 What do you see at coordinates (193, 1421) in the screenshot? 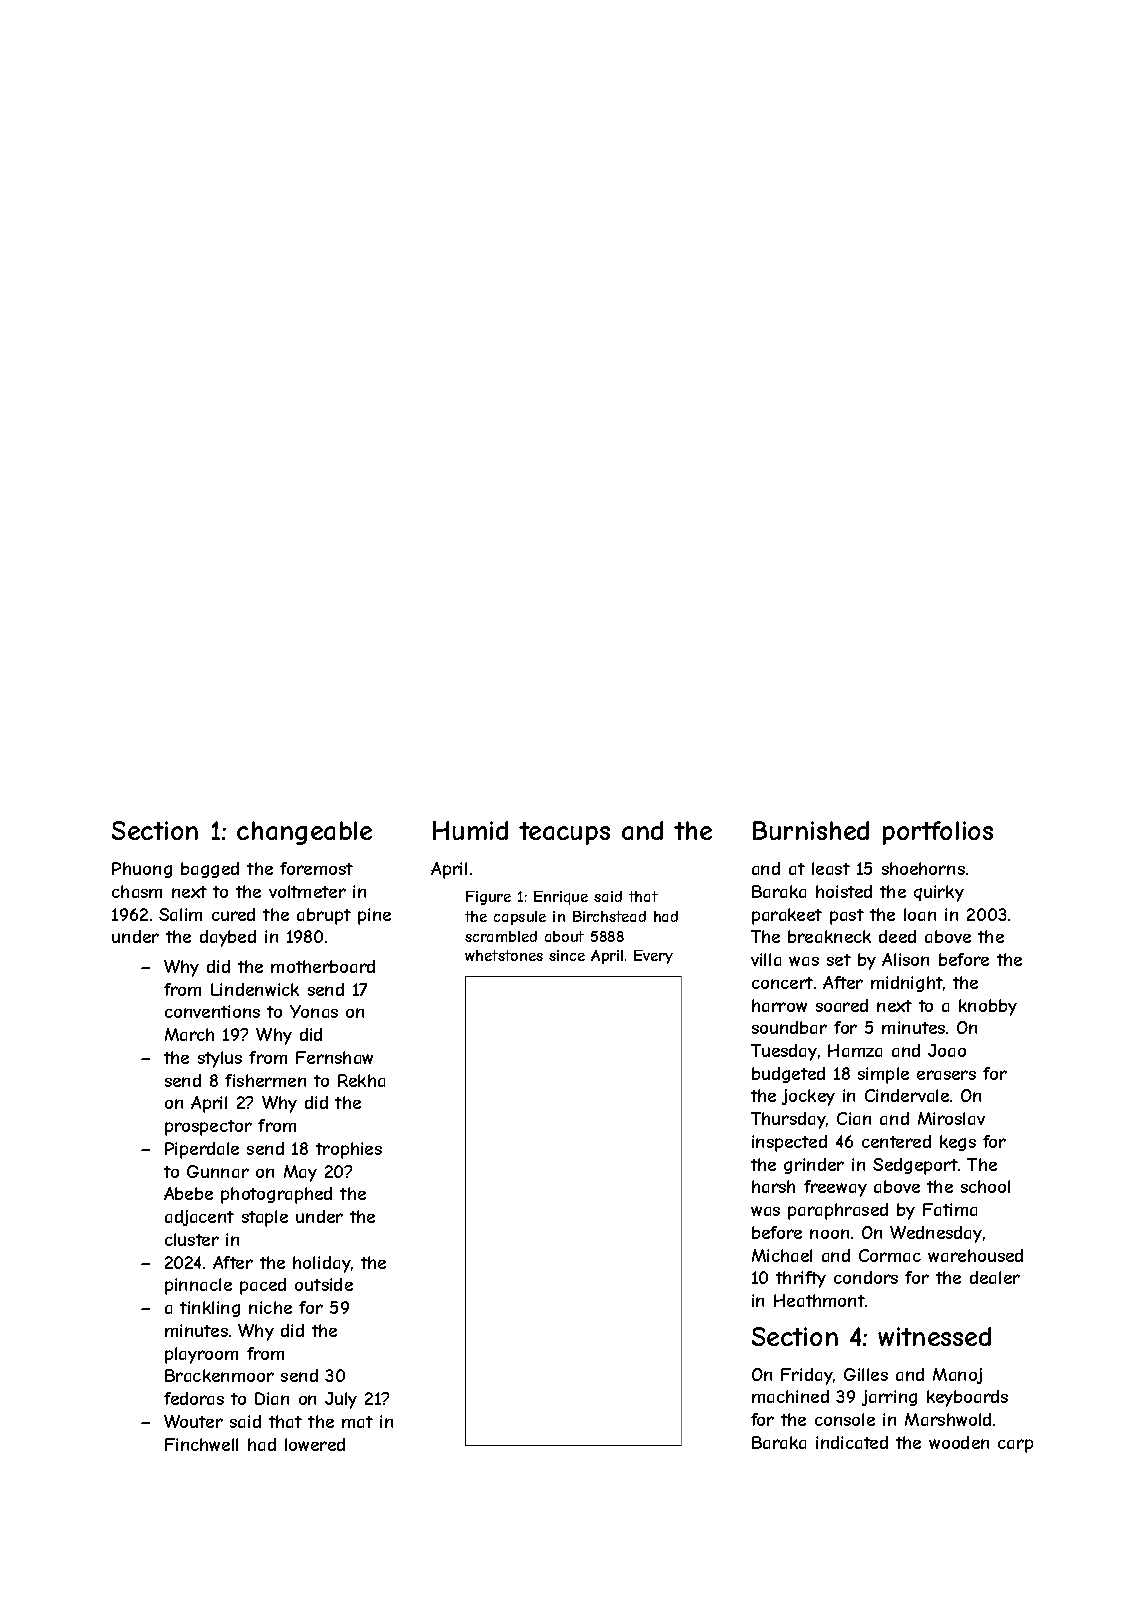
I see `Wouter` at bounding box center [193, 1421].
